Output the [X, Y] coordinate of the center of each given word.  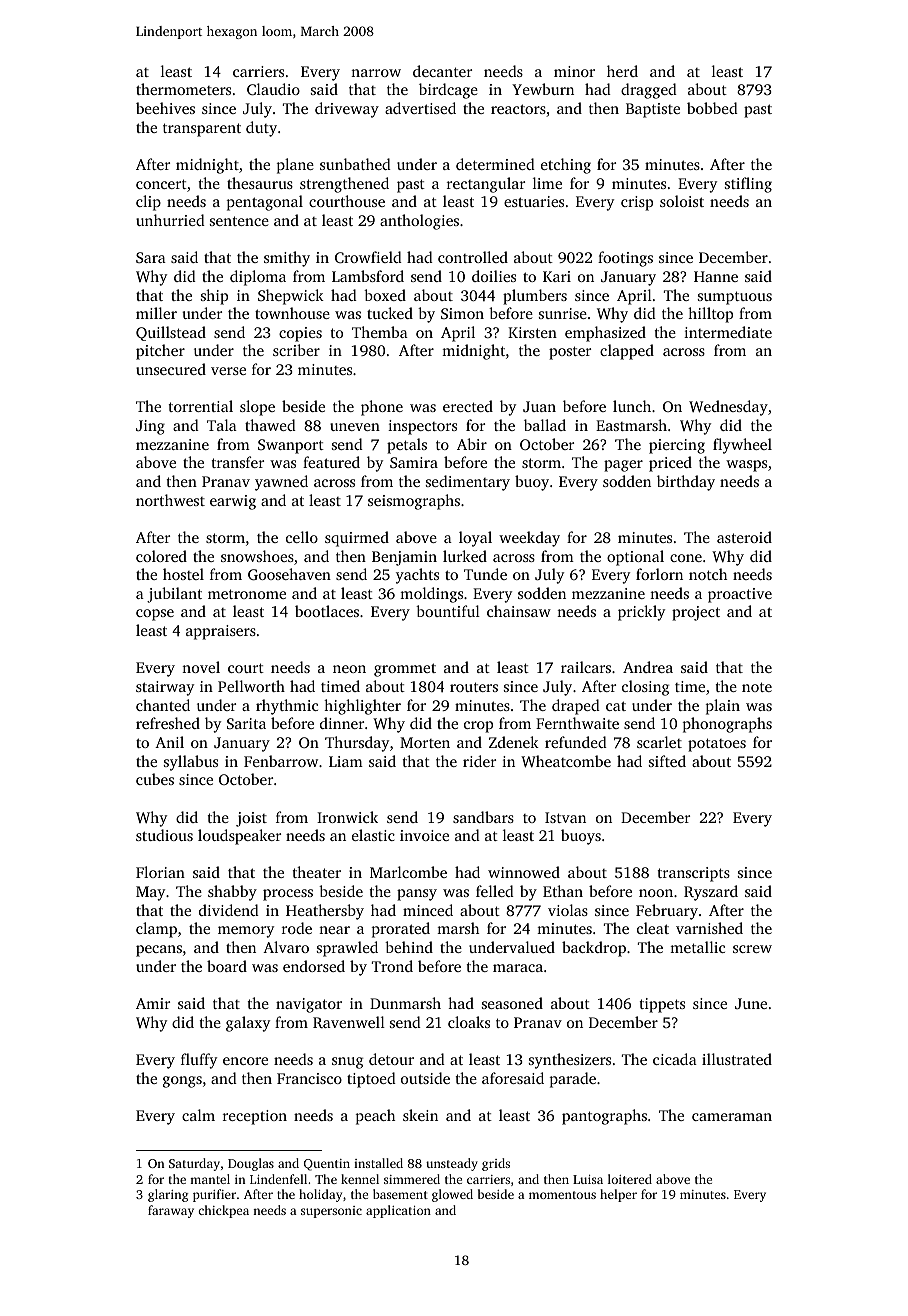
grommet [405, 670]
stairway [165, 688]
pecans [159, 951]
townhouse [292, 313]
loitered [630, 1179]
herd [622, 71]
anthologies [419, 222]
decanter [442, 71]
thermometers [183, 89]
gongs [182, 1082]
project [696, 613]
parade [573, 1080]
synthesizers [570, 1061]
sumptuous [735, 298]
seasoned [512, 1003]
